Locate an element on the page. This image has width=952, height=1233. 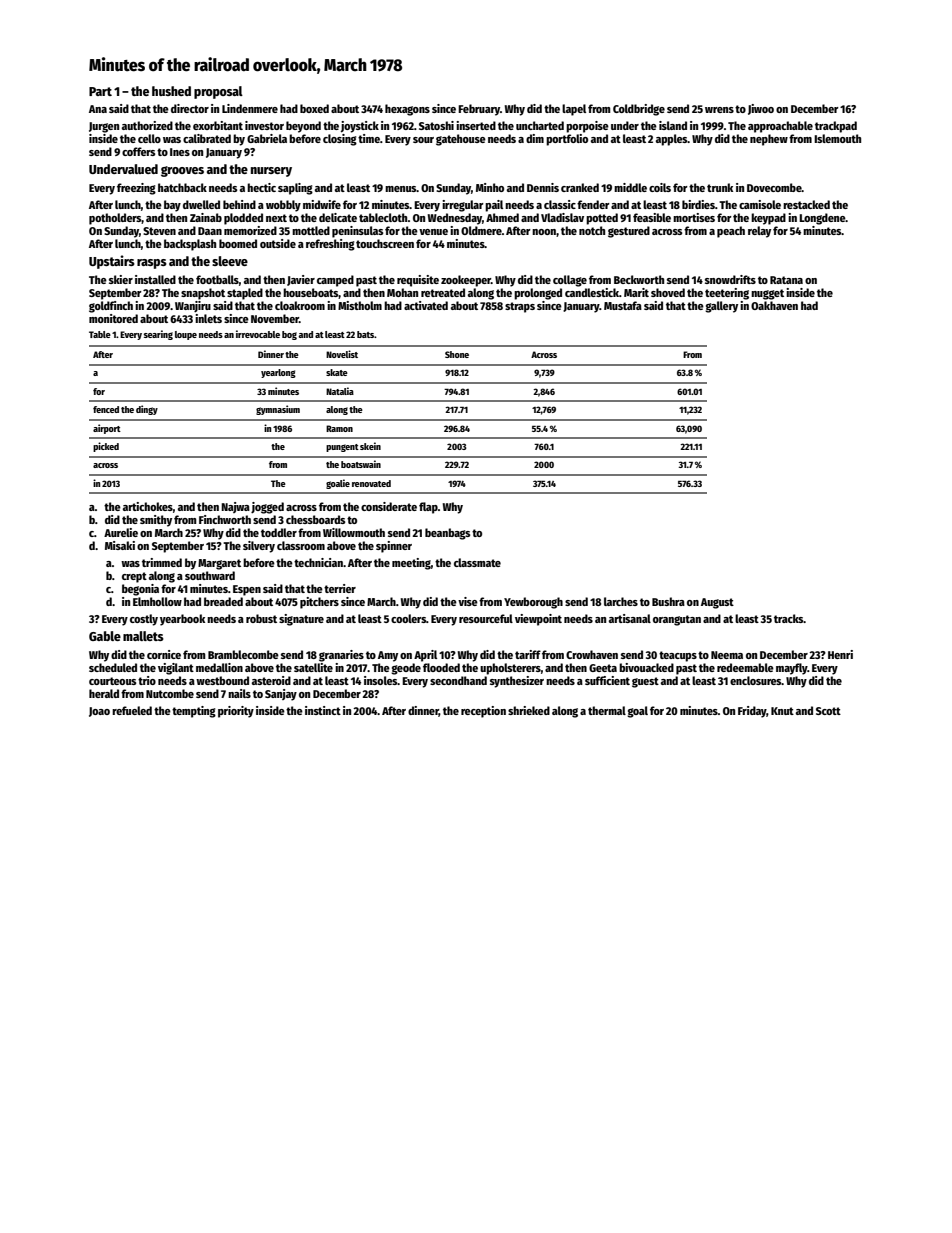
Gabriela is located at coordinates (267, 138).
